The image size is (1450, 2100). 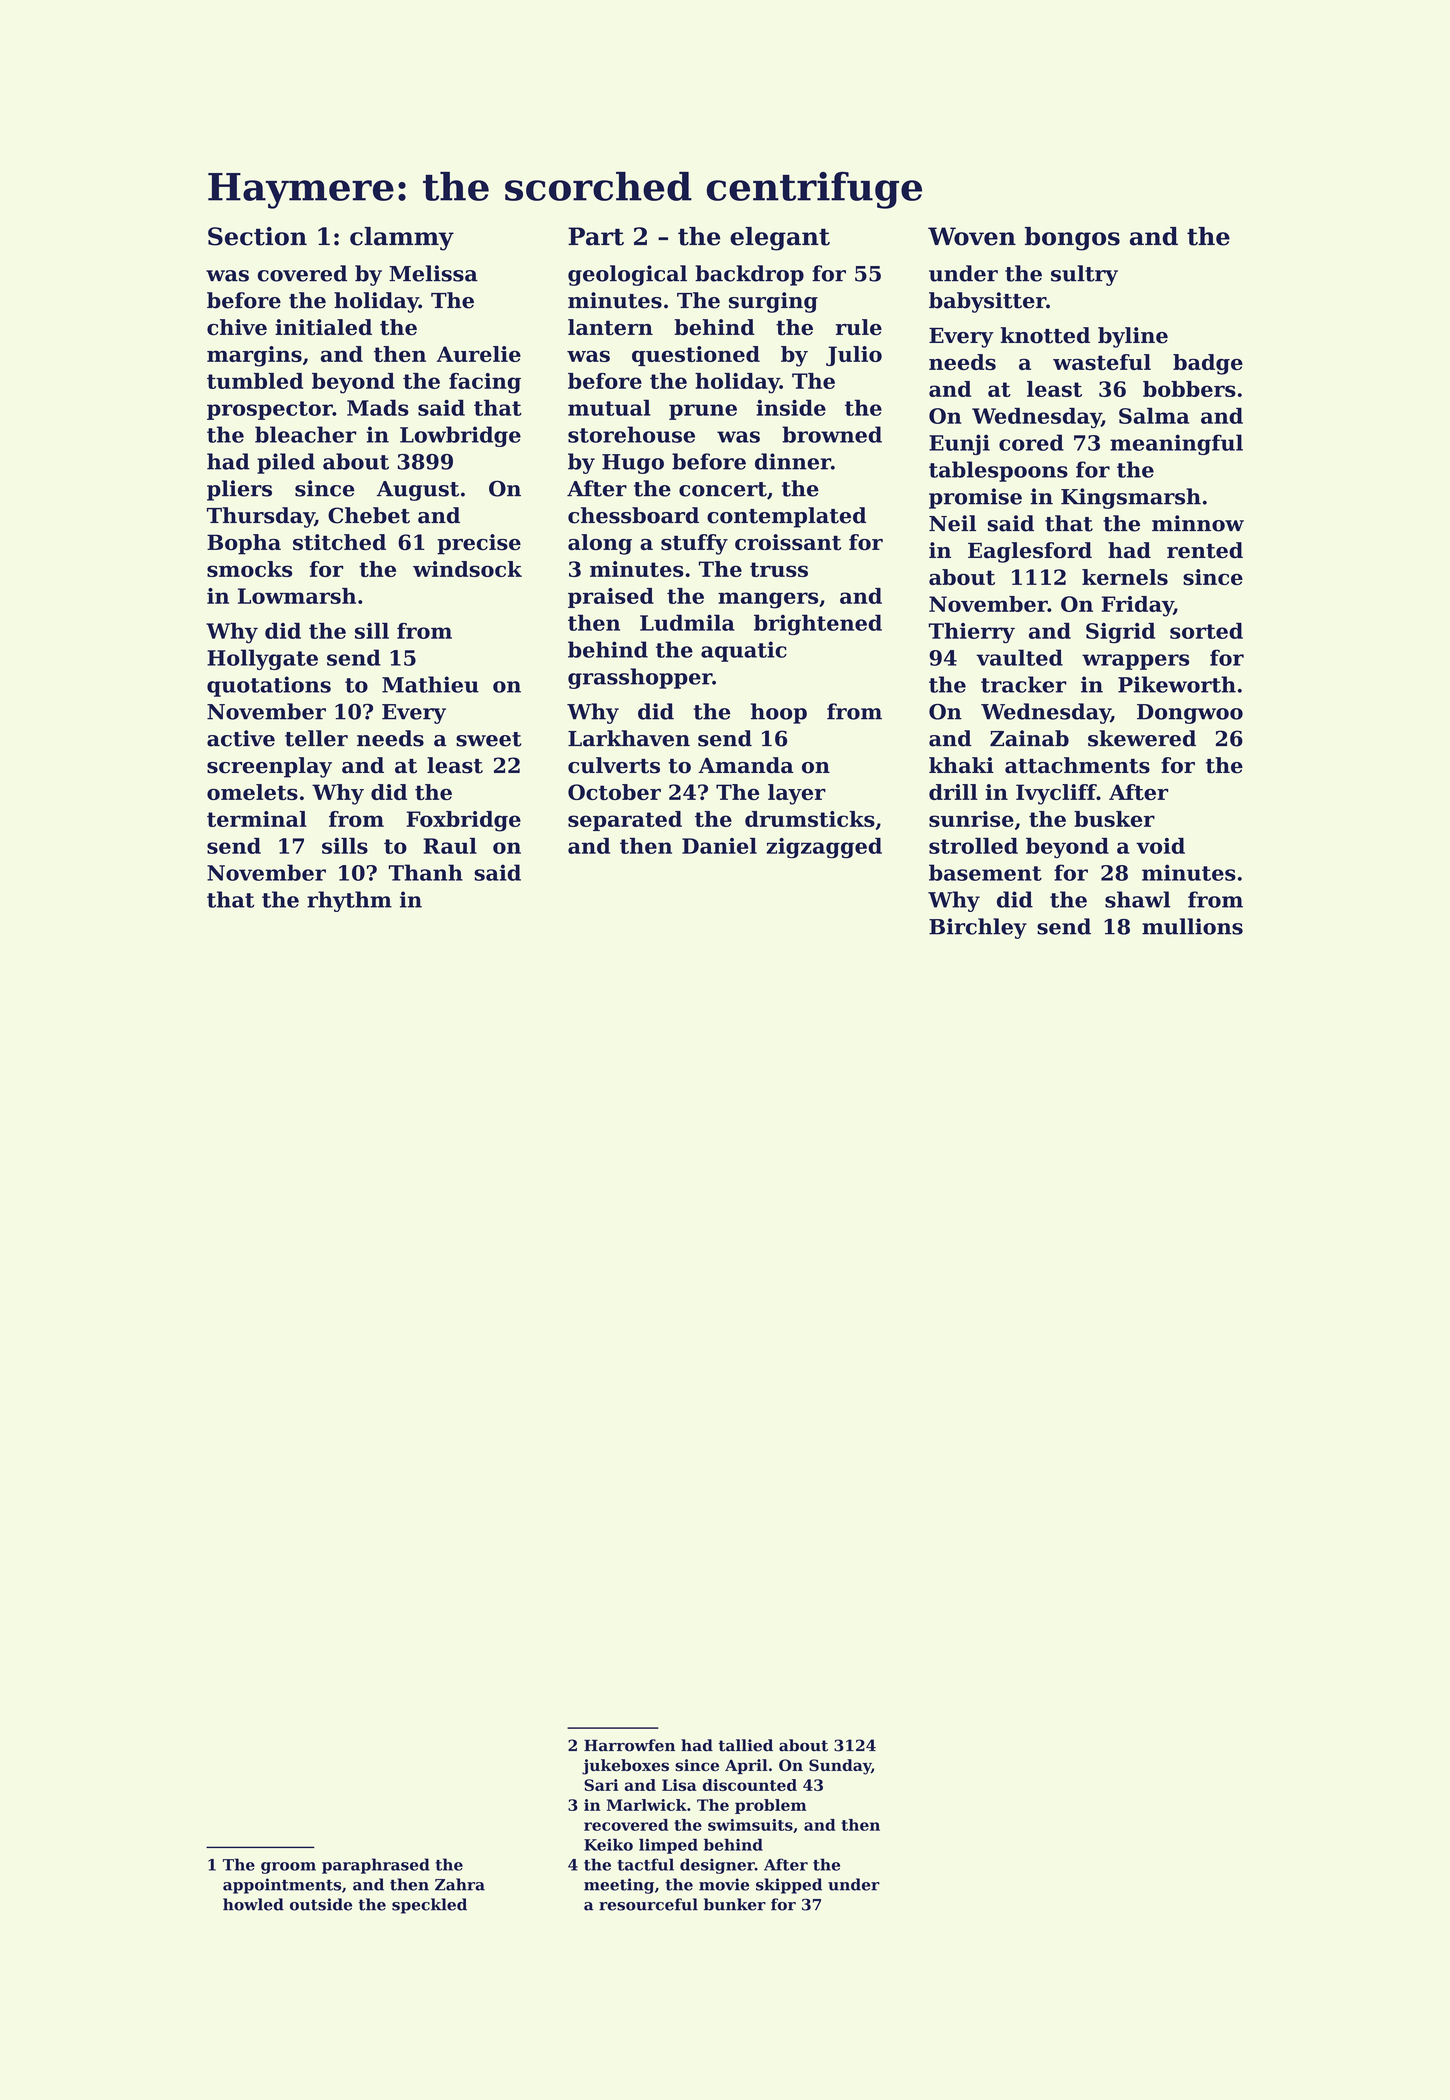 What do you see at coordinates (257, 819) in the page?
I see `terminal` at bounding box center [257, 819].
